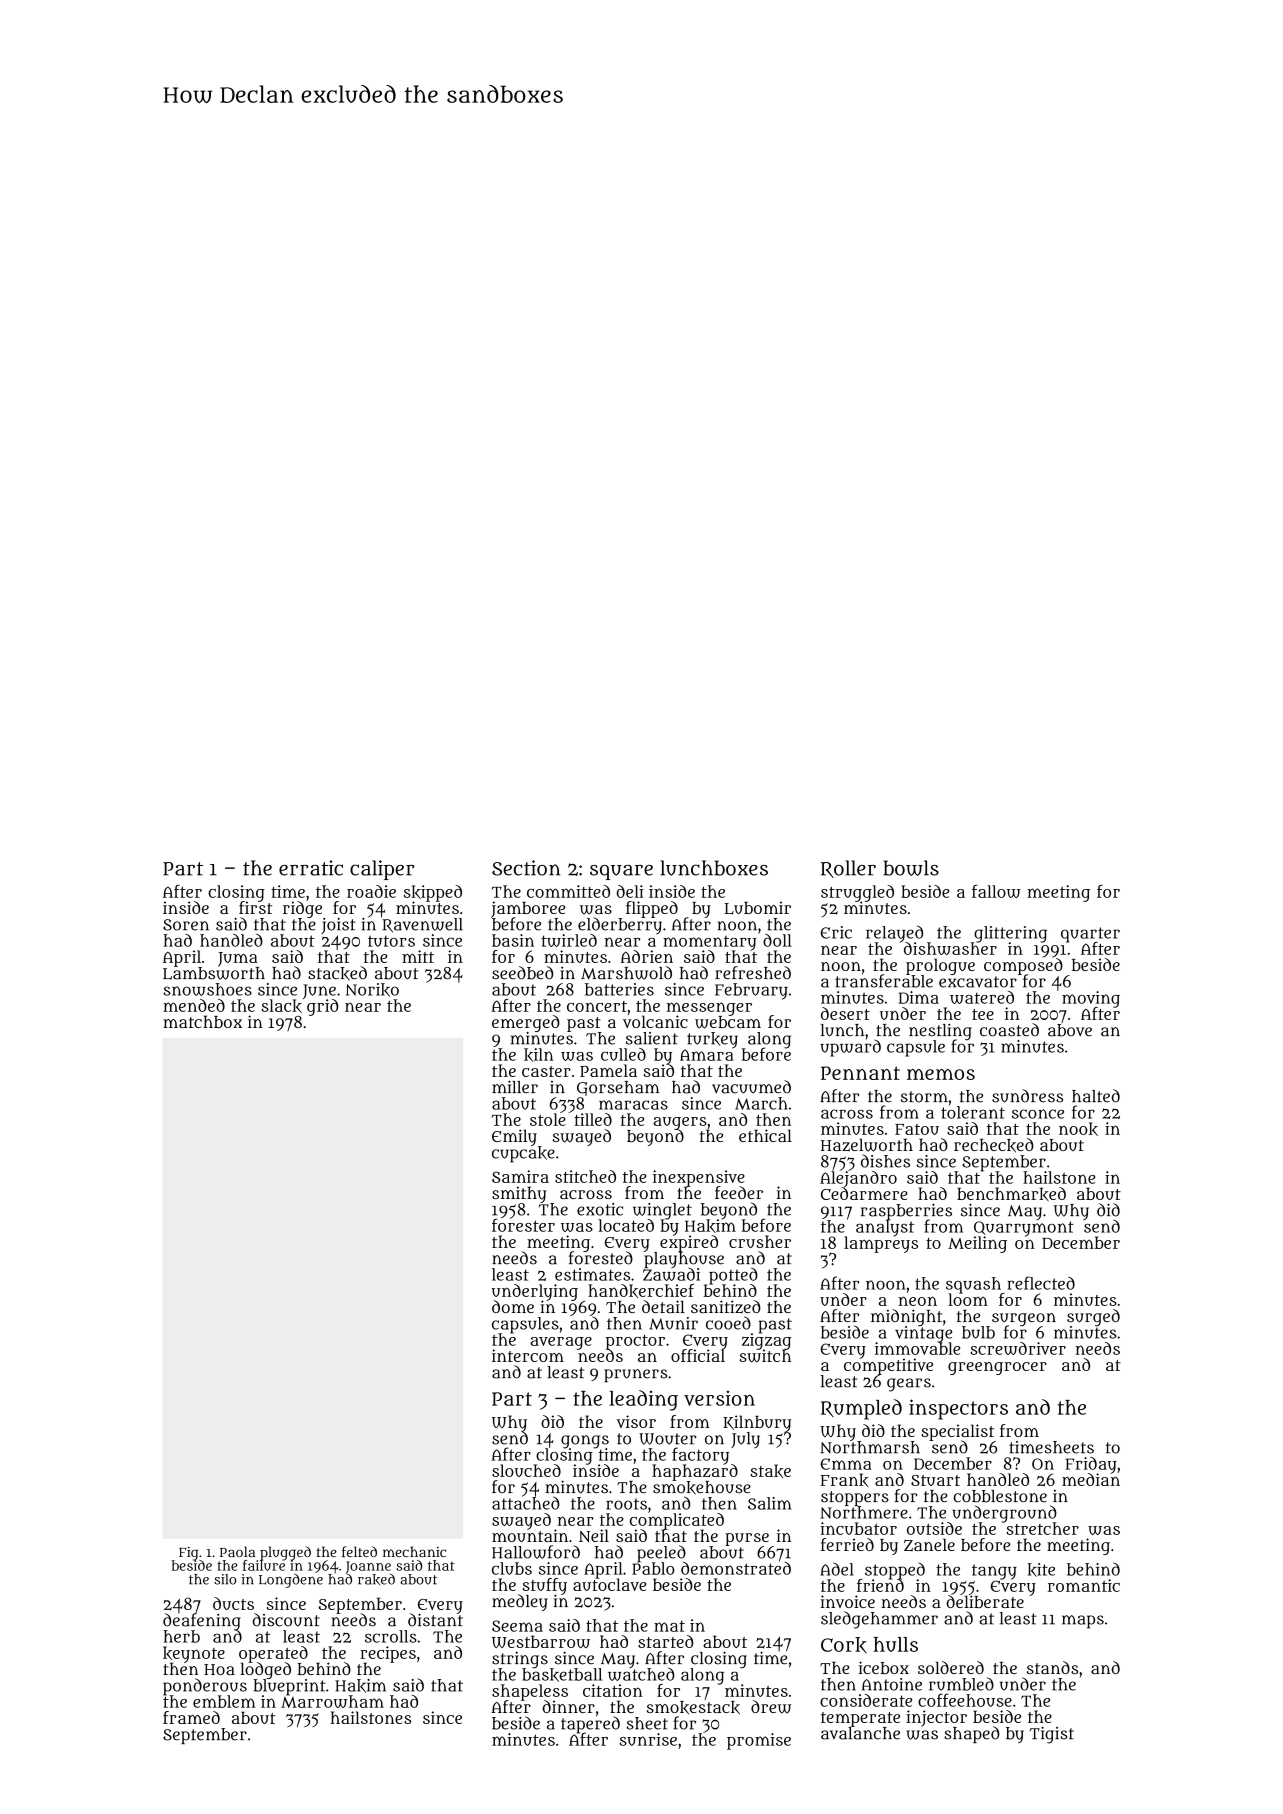 The image size is (1283, 1814). Describe the element at coordinates (759, 1741) in the document. I see `promise` at that location.
